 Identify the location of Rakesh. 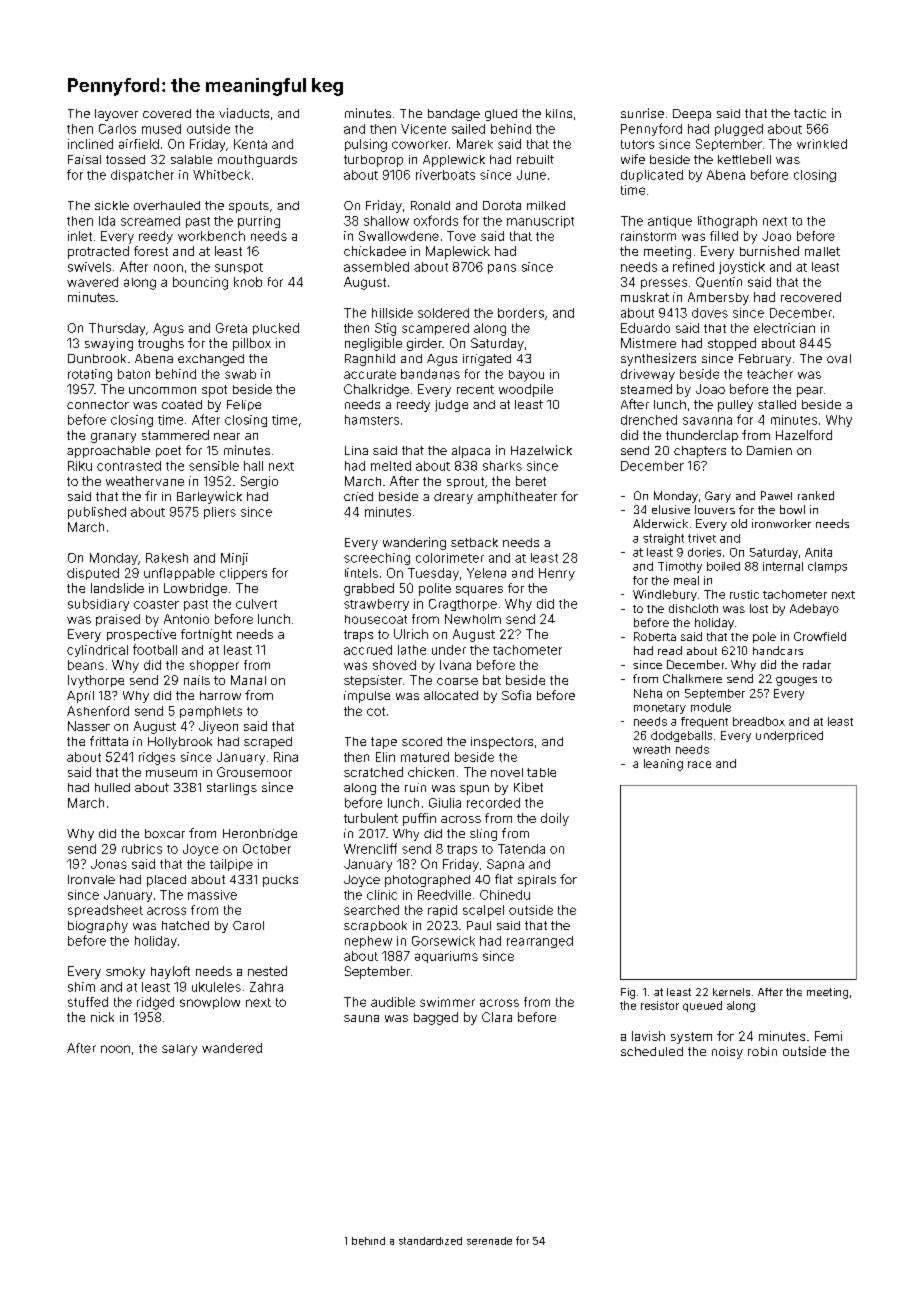
(167, 558).
